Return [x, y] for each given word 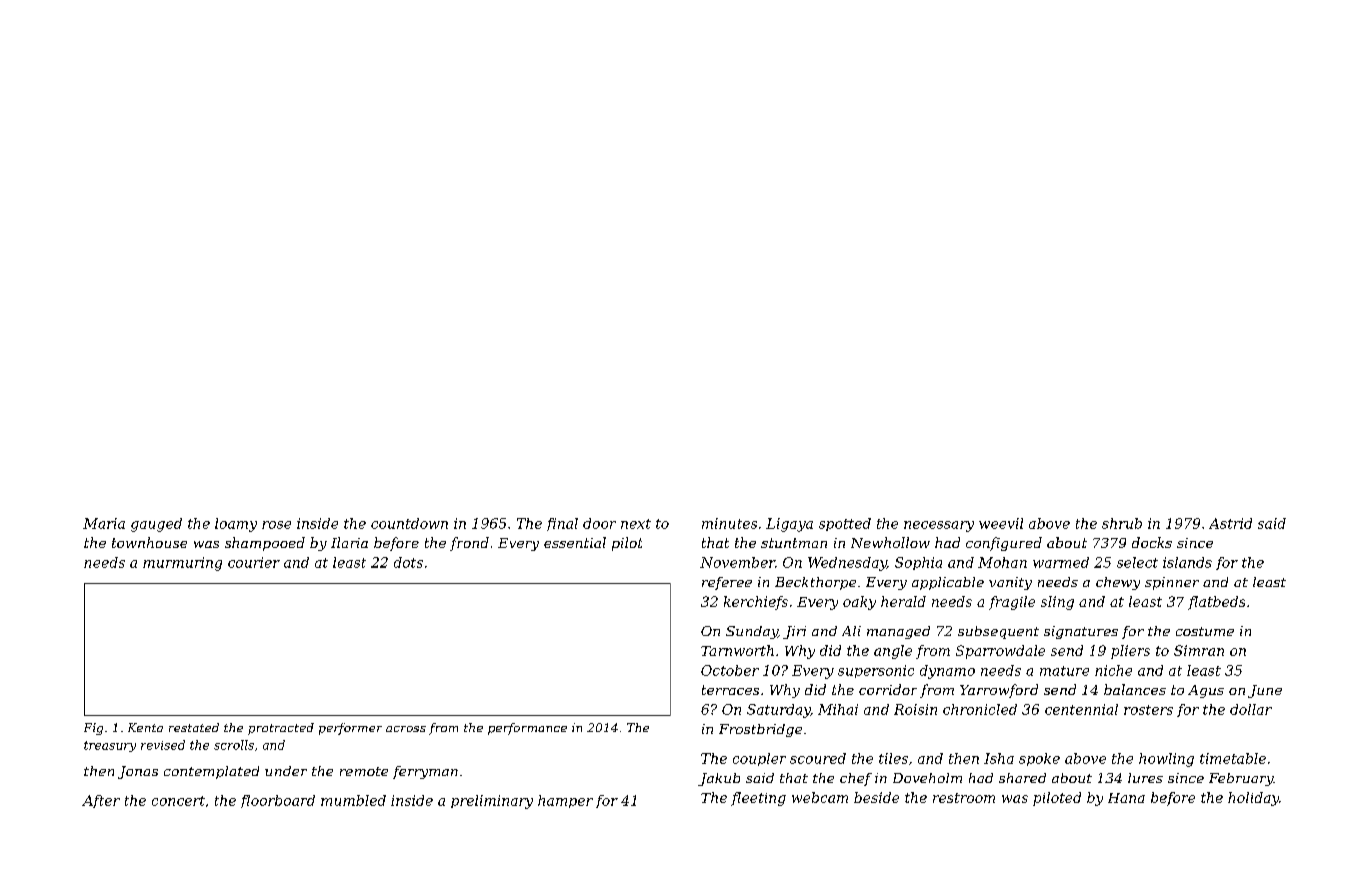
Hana [1126, 798]
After [101, 801]
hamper [565, 801]
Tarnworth [737, 650]
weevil [1001, 523]
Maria [104, 523]
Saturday [778, 711]
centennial [1081, 709]
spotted [845, 524]
